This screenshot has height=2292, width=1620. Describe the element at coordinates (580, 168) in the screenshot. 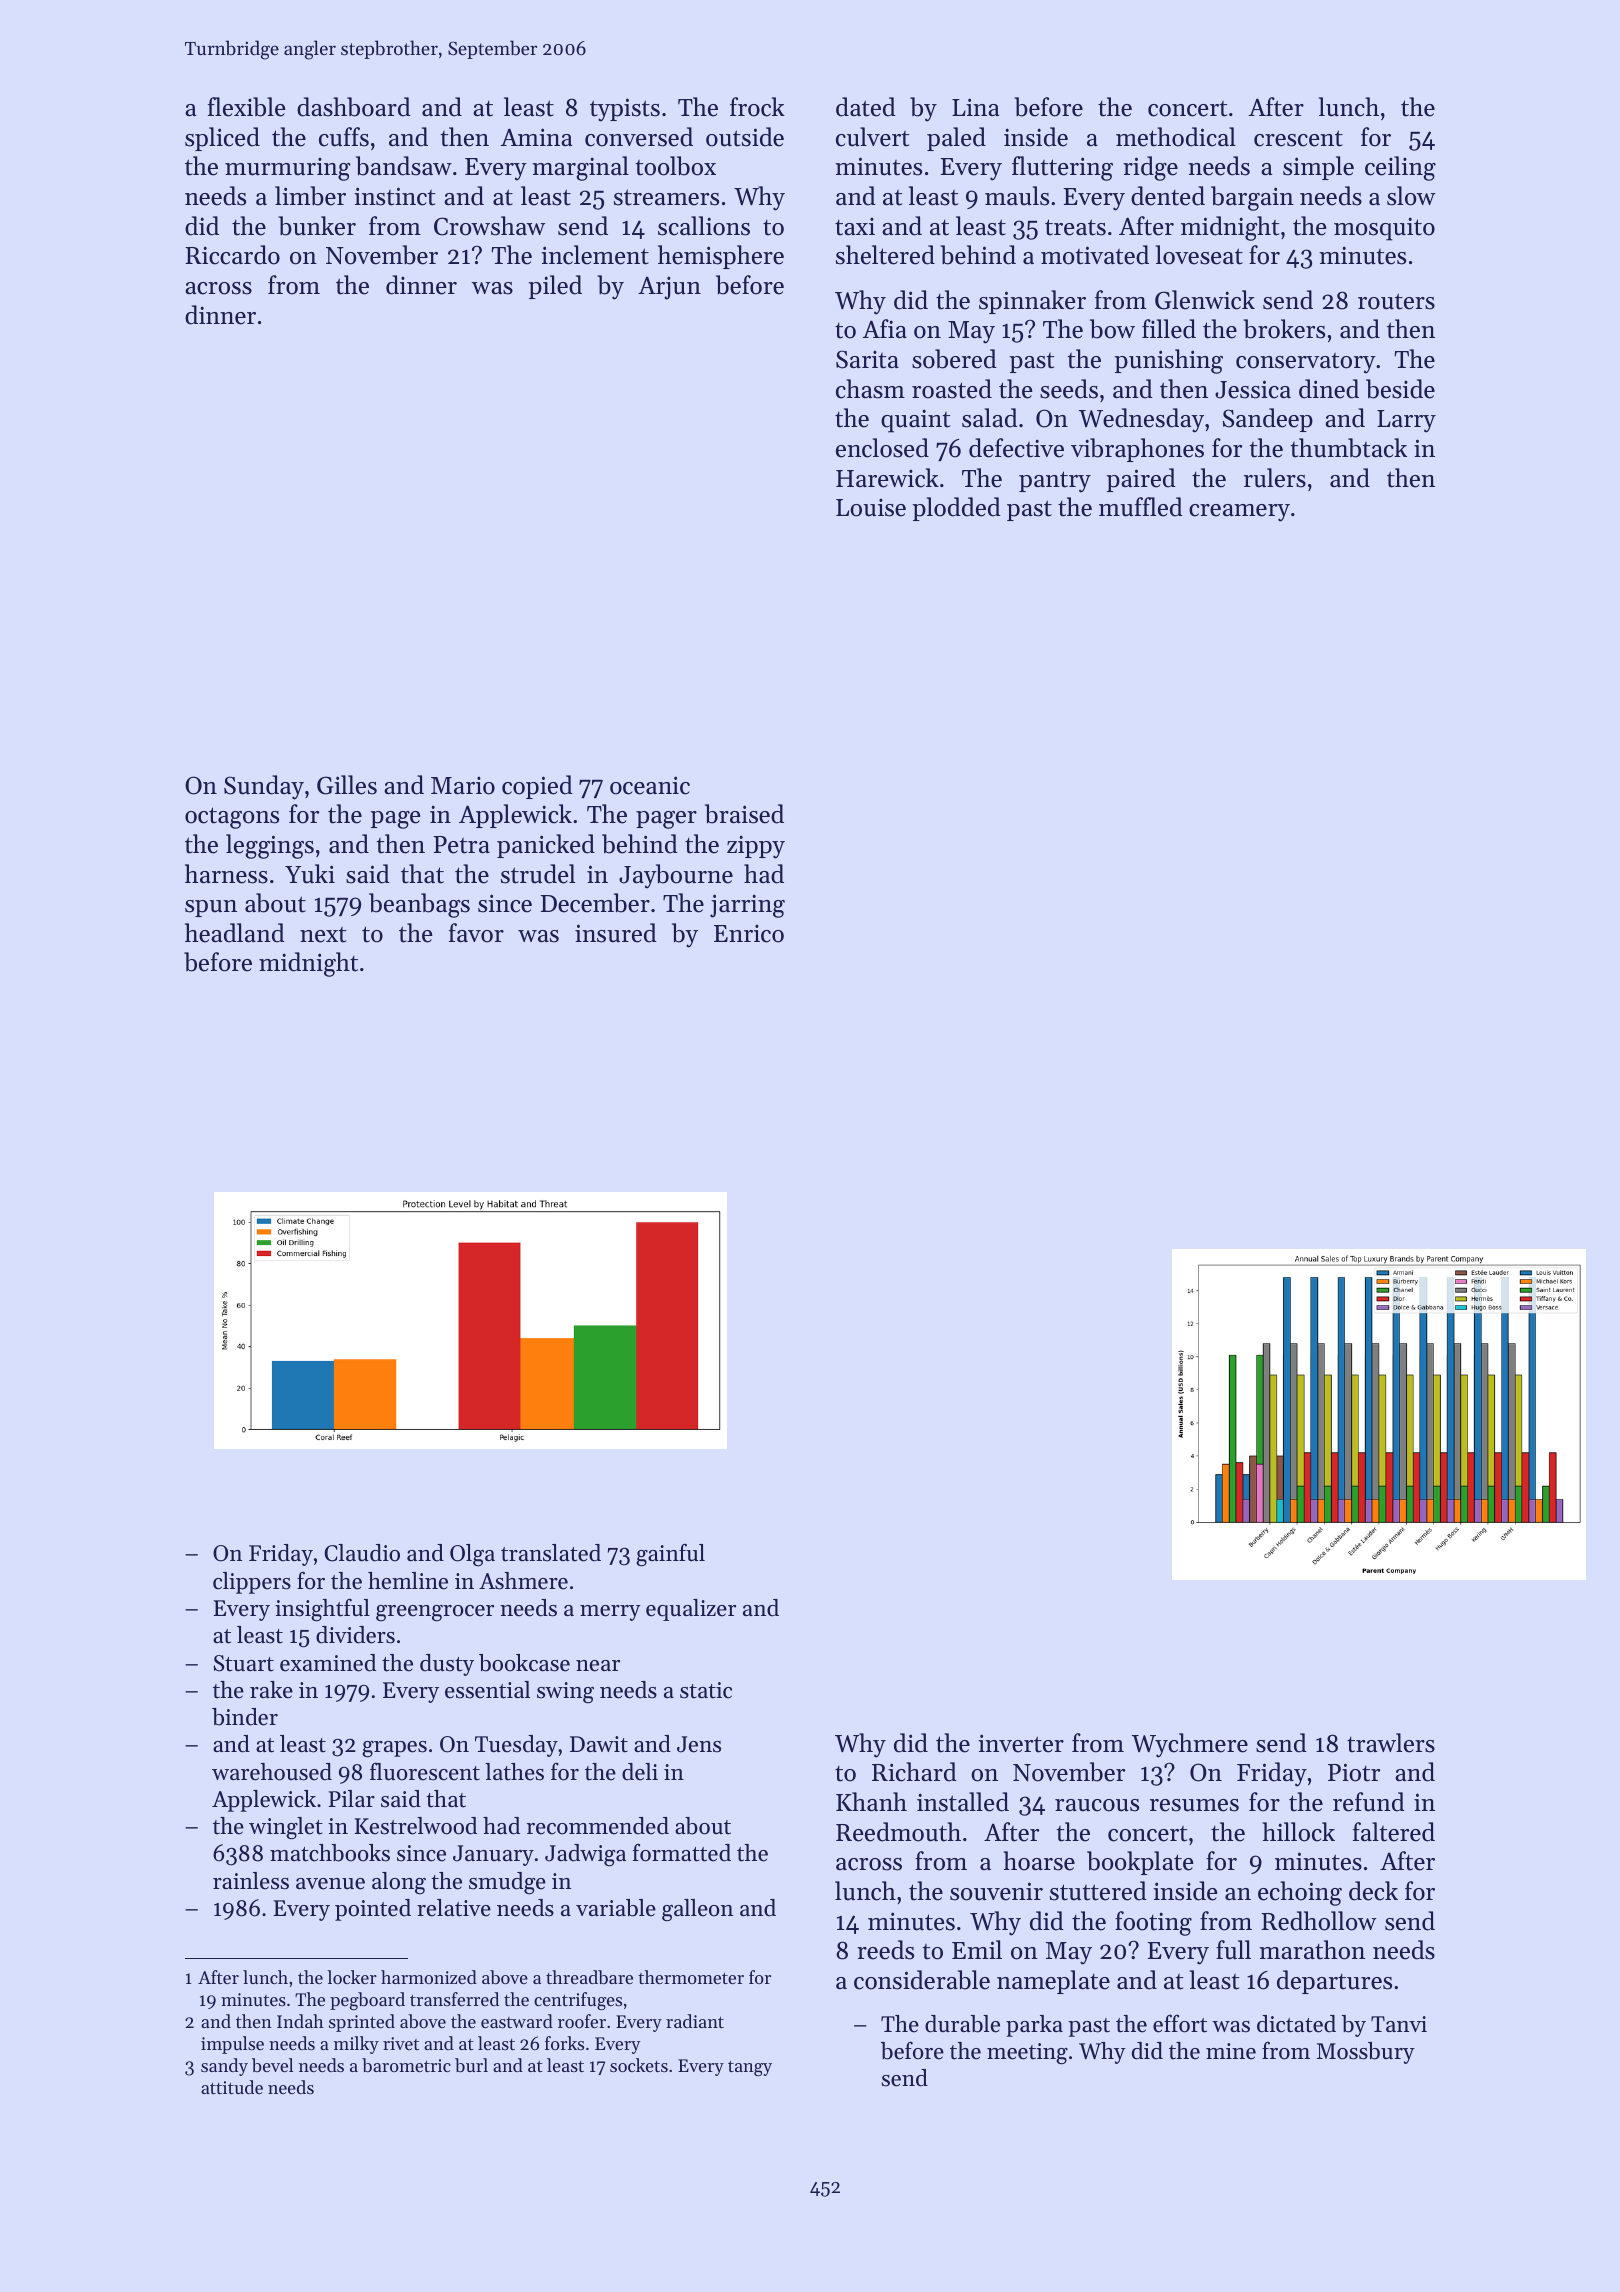

I see `marginal` at that location.
